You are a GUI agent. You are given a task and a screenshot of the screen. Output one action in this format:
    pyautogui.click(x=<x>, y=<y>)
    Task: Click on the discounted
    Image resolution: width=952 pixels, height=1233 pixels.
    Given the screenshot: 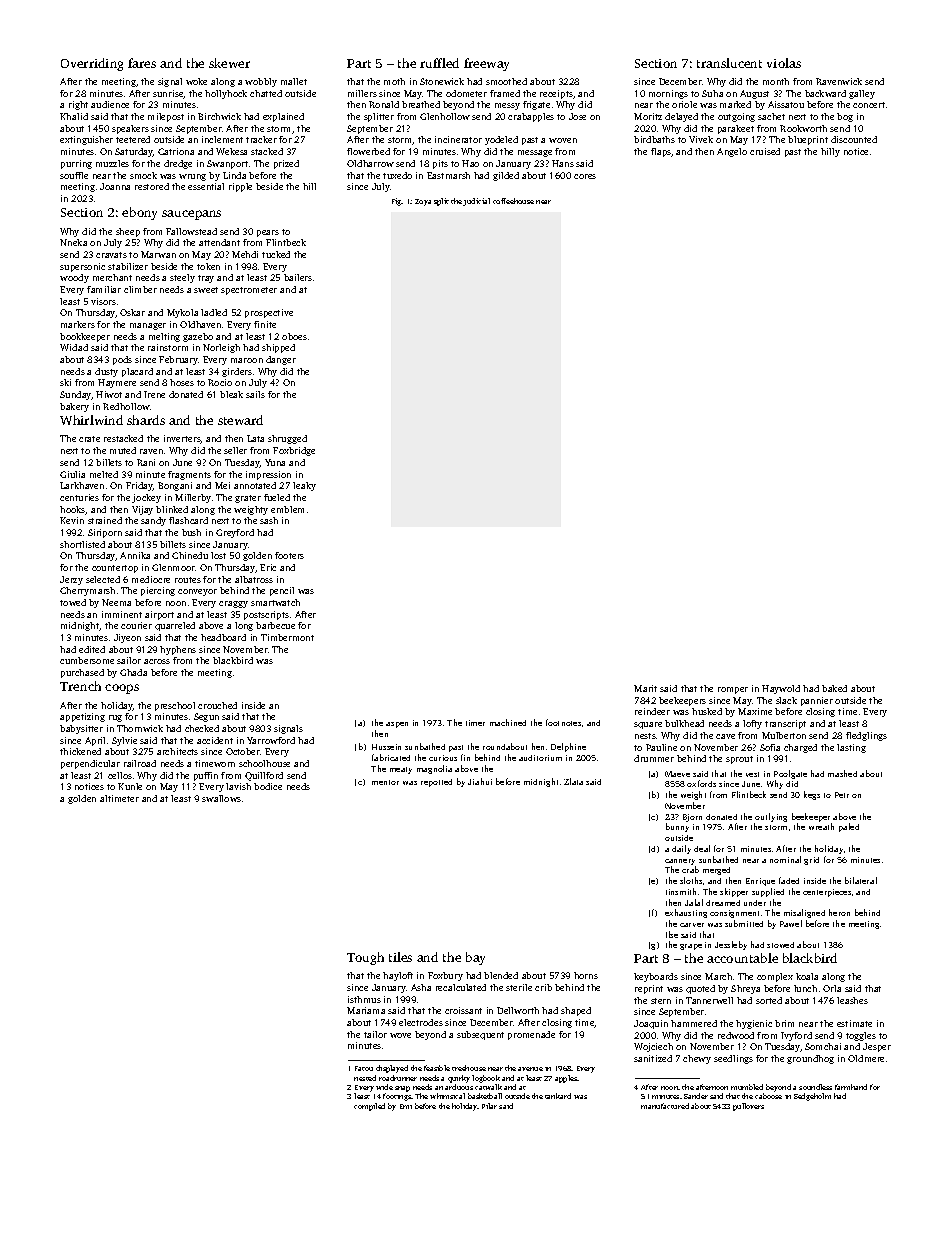 What is the action you would take?
    pyautogui.click(x=854, y=139)
